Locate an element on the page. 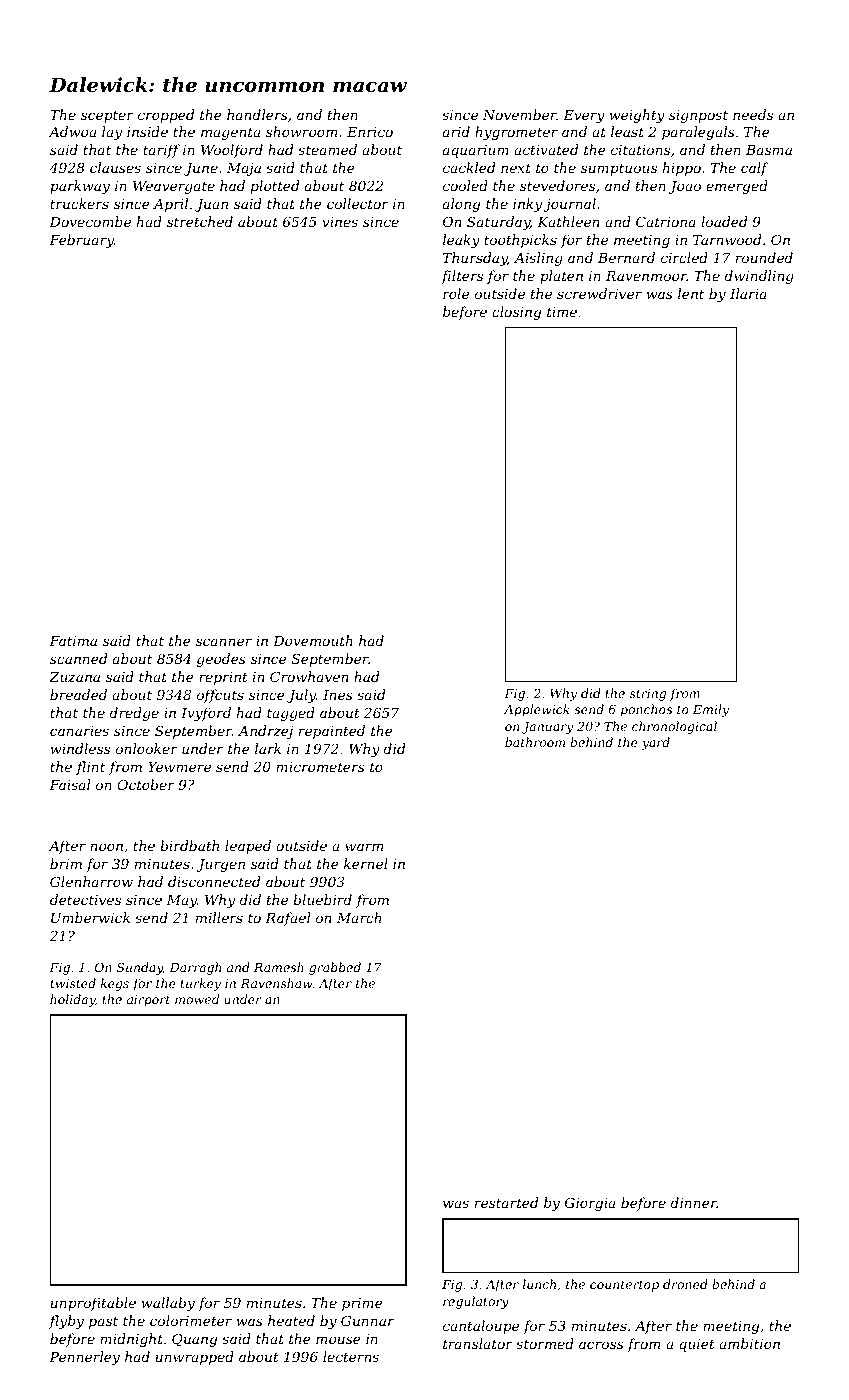 The width and height of the page is (849, 1400). lent is located at coordinates (691, 293).
